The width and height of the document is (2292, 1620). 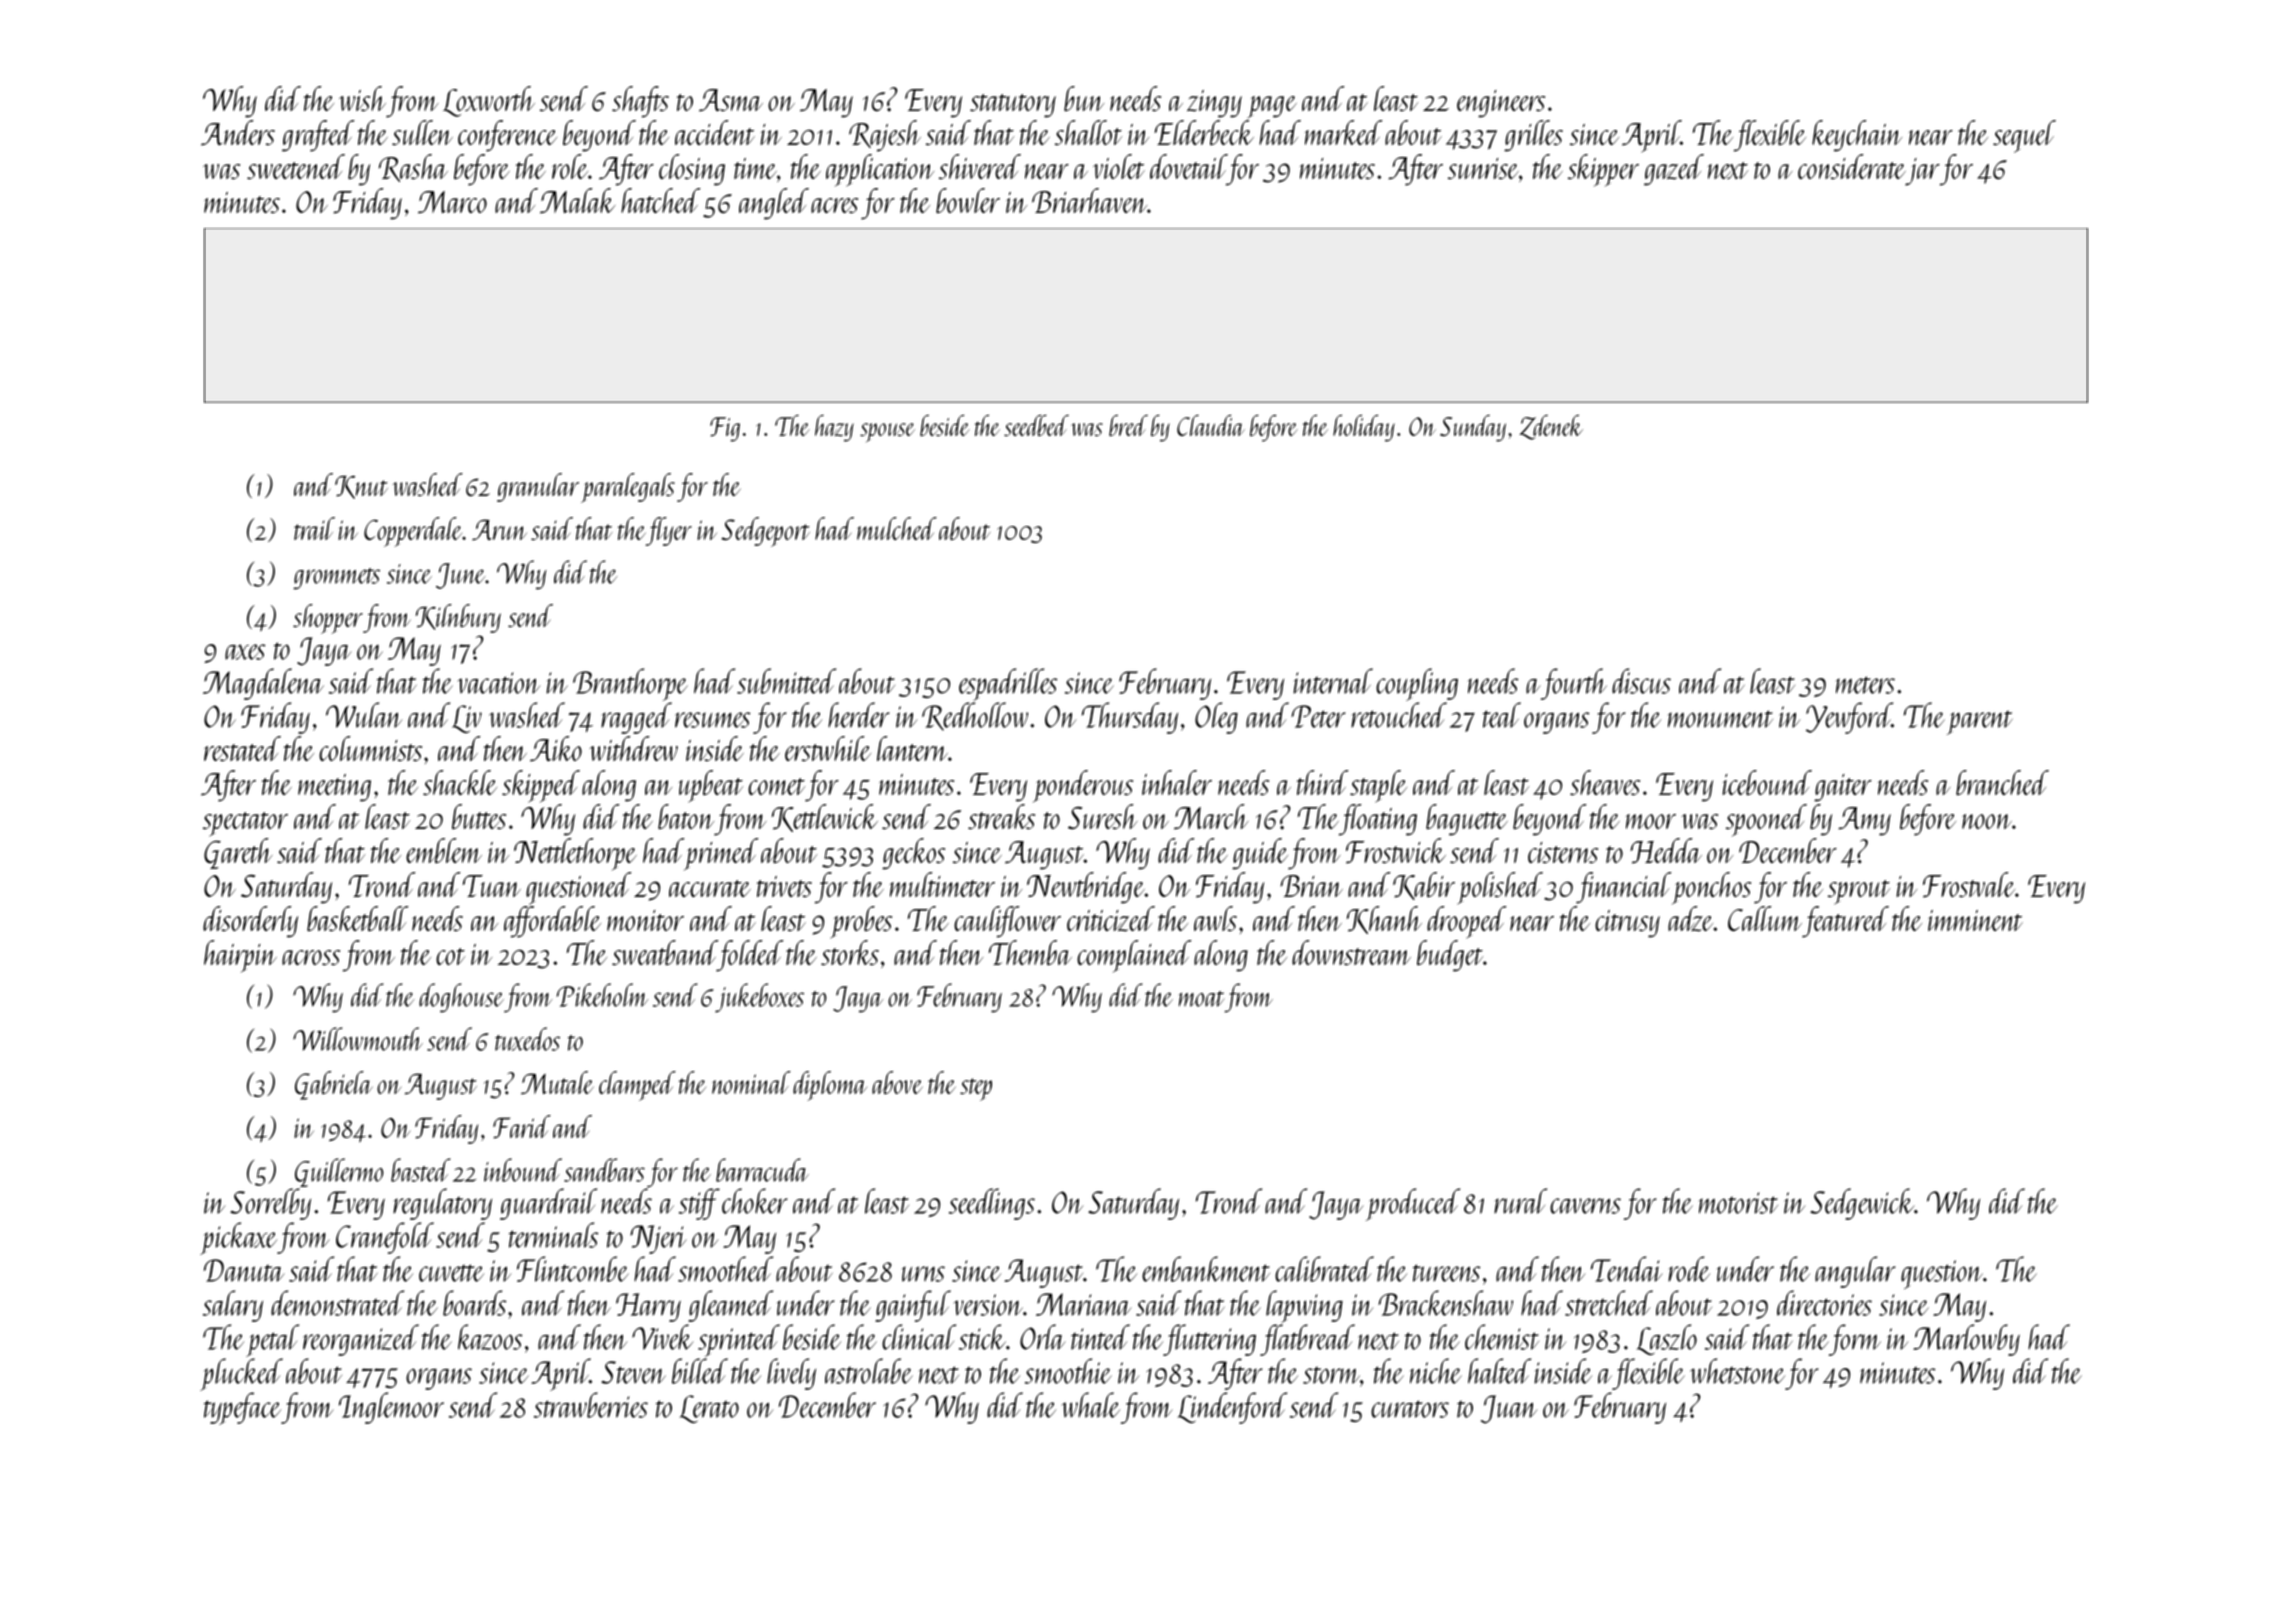 What do you see at coordinates (1975, 920) in the document?
I see `imminent` at bounding box center [1975, 920].
